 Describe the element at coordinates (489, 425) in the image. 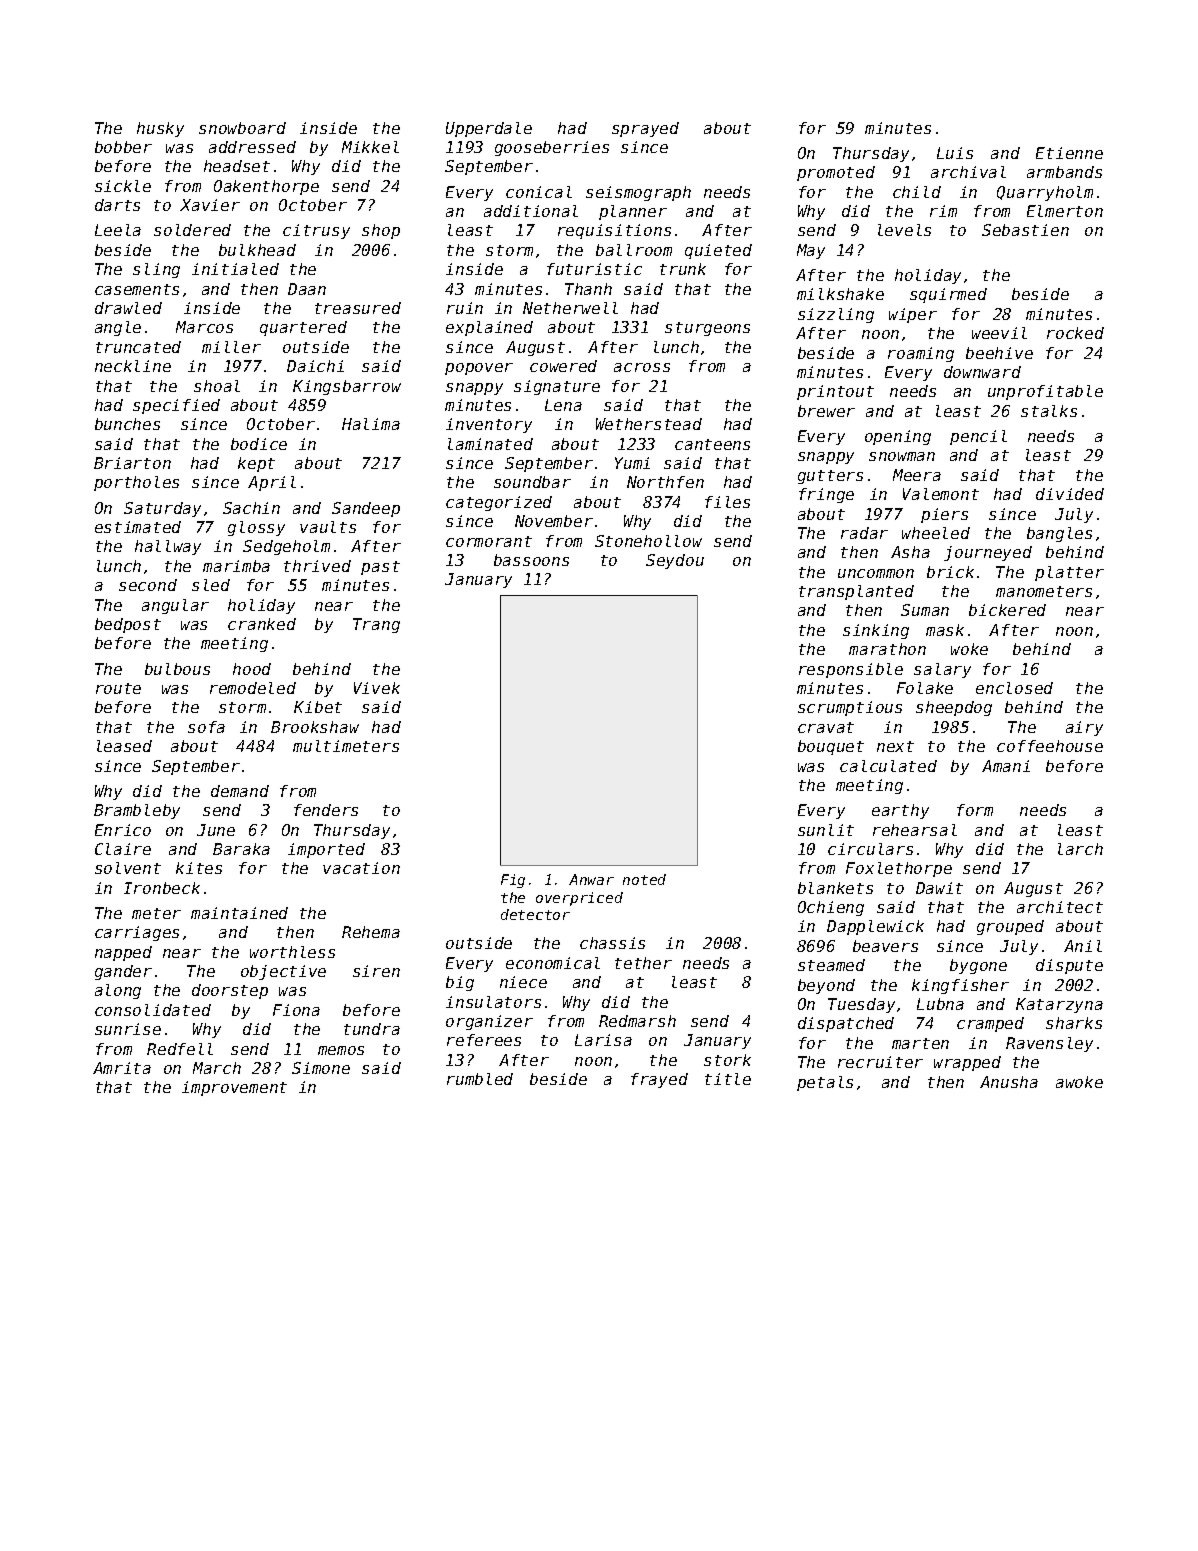

I see `inventory` at that location.
